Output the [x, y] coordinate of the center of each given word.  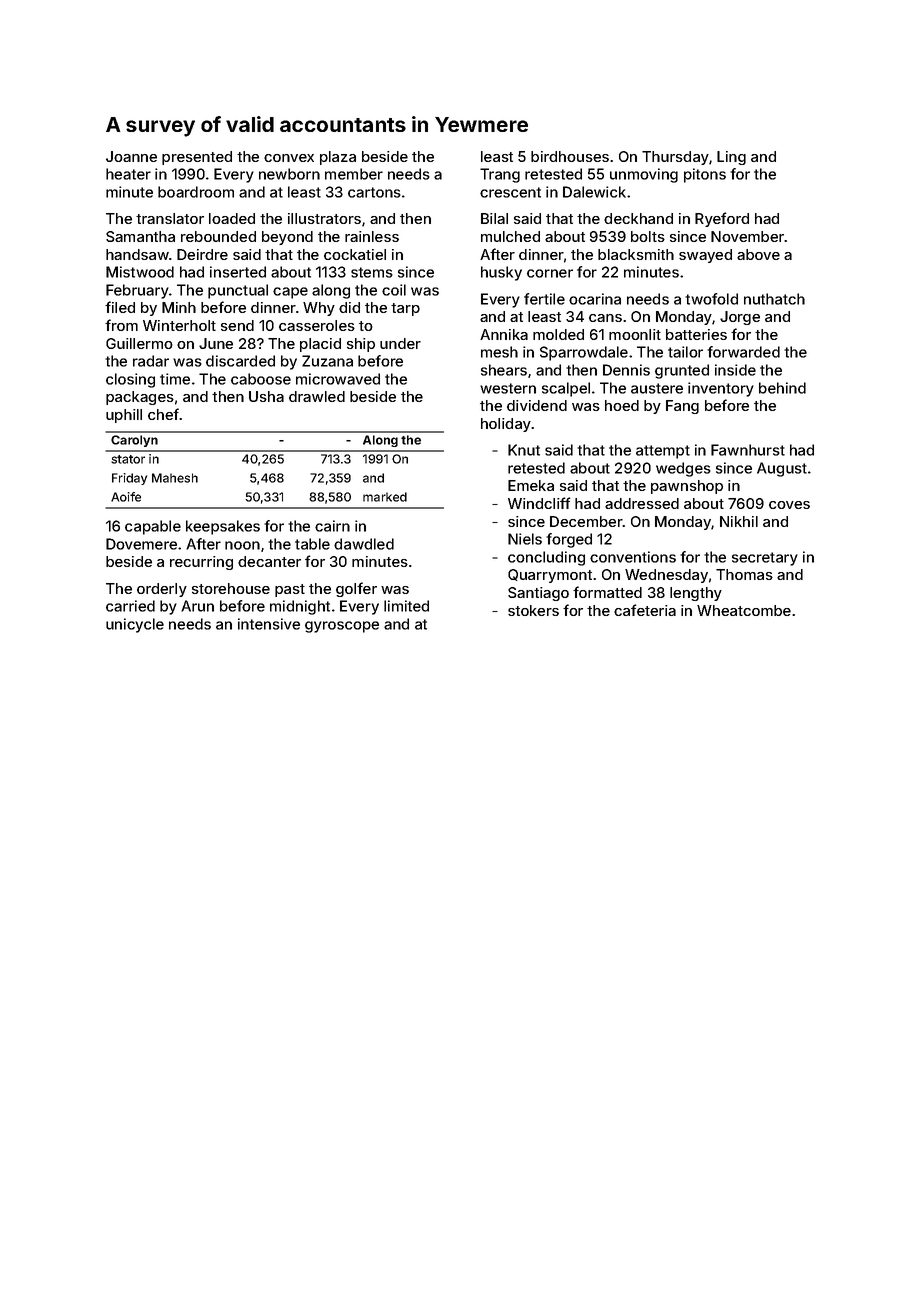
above [758, 254]
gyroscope [342, 627]
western [508, 388]
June [216, 343]
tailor [685, 352]
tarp [405, 309]
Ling [731, 158]
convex [289, 158]
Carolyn [134, 441]
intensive [269, 624]
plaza [338, 158]
